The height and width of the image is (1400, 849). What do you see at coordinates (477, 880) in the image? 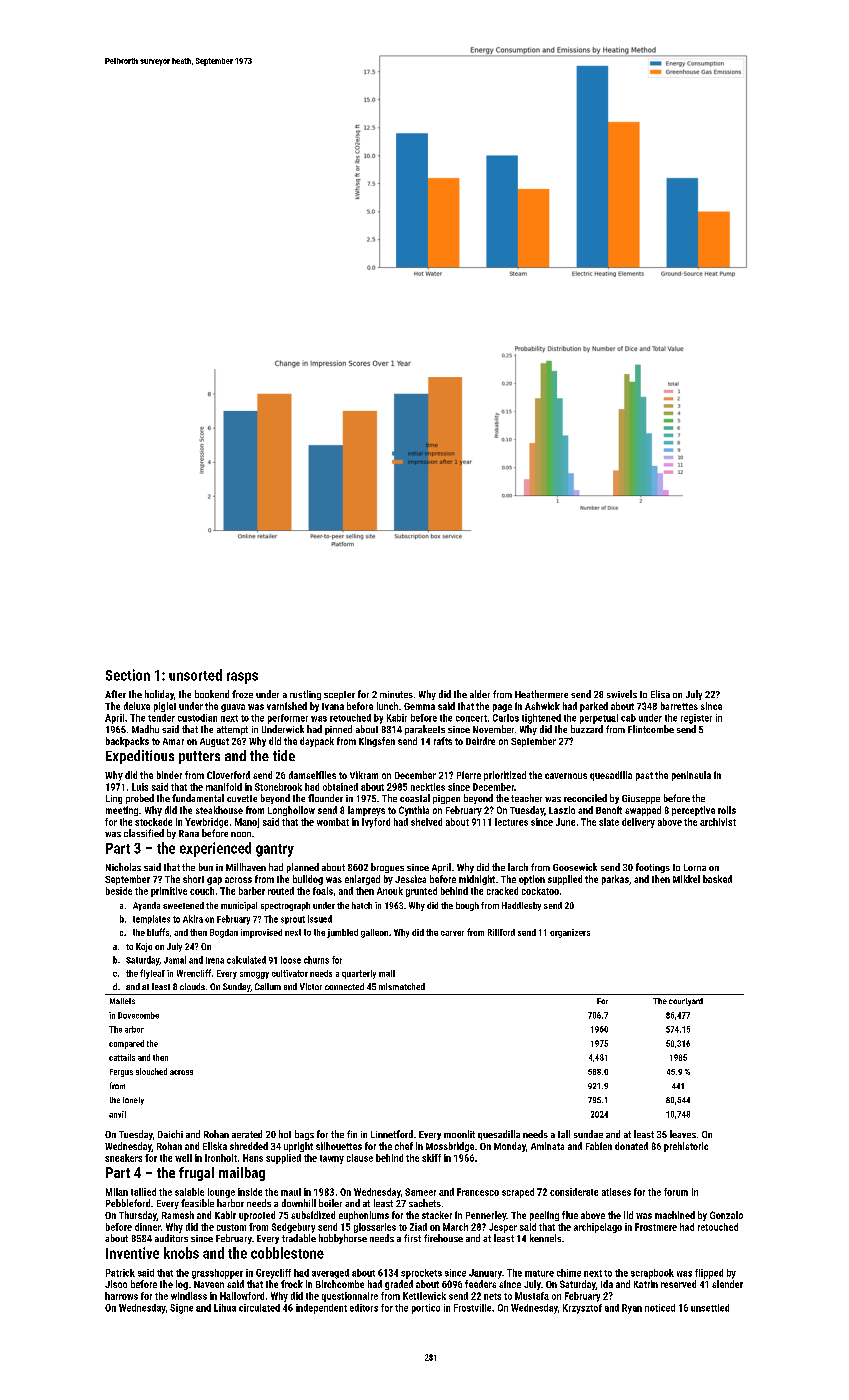
I see `midnight` at bounding box center [477, 880].
